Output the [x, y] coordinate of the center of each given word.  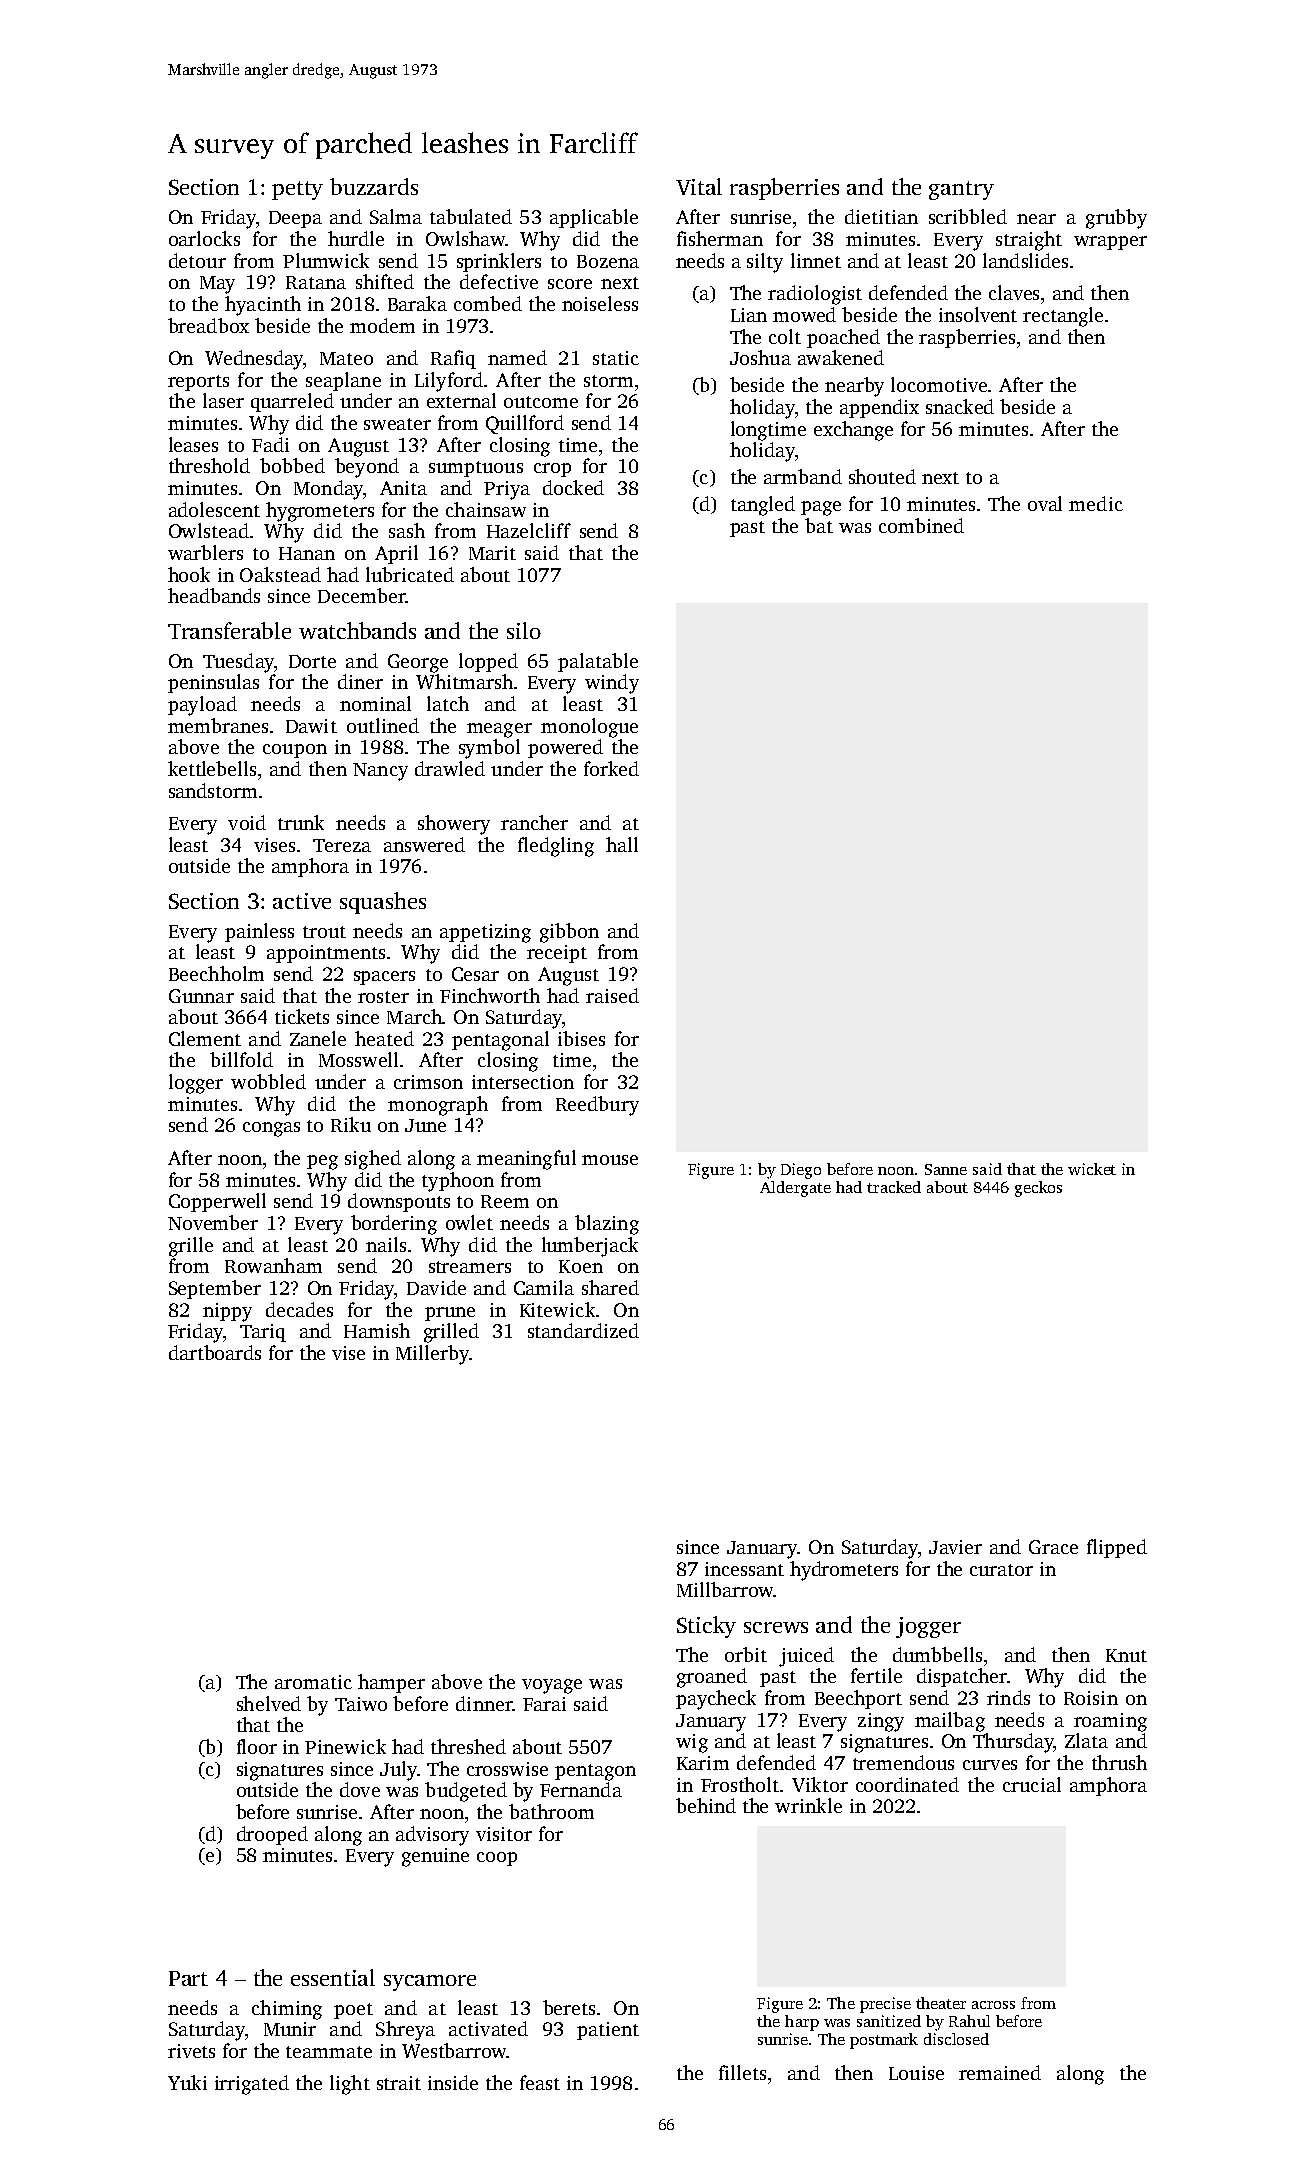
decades [299, 1309]
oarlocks [204, 238]
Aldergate [795, 1189]
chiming [287, 2010]
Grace [1053, 1547]
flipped [1117, 1548]
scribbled [968, 216]
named [517, 357]
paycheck [716, 1700]
